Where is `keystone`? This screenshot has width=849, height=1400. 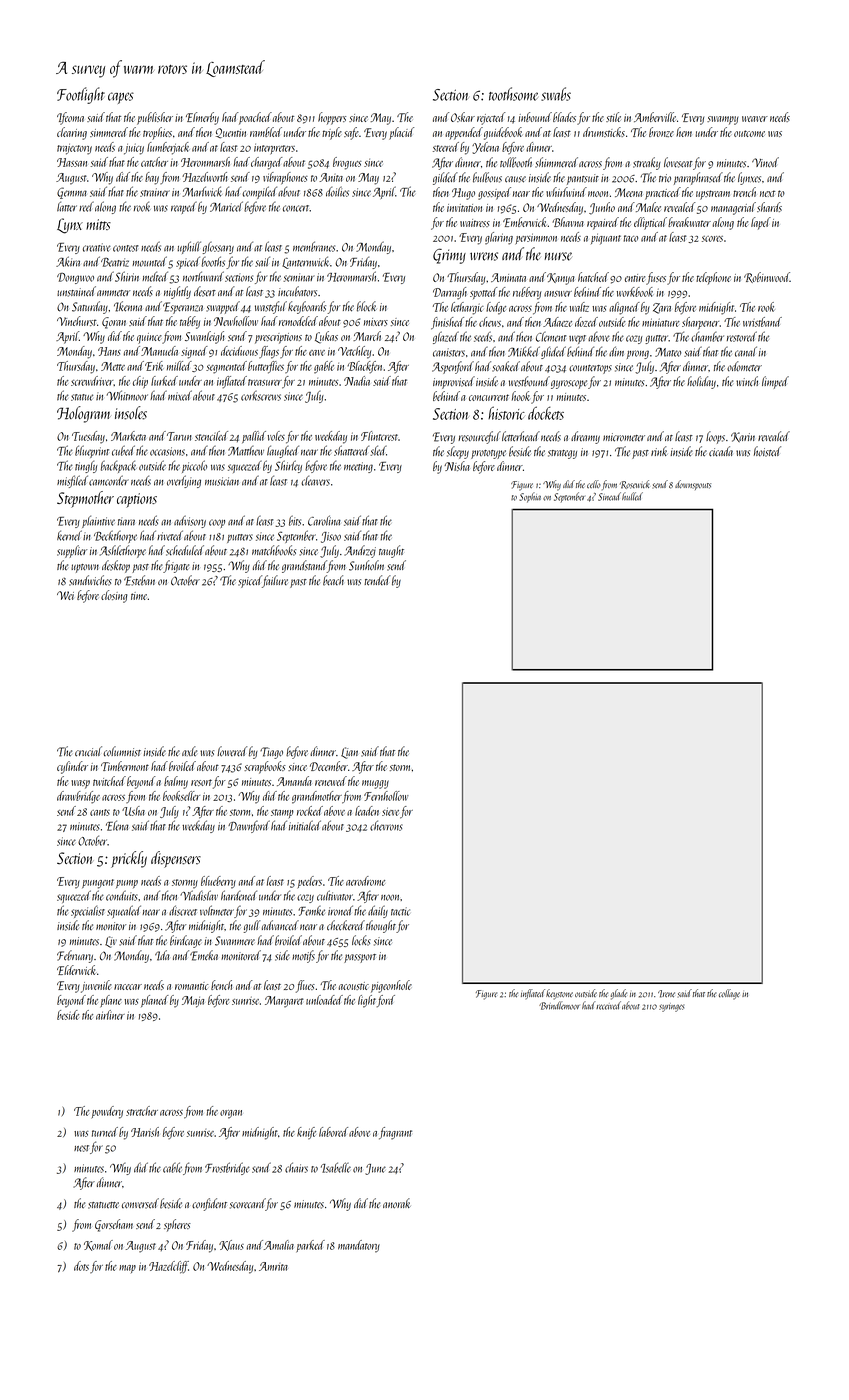
keystone is located at coordinates (559, 994).
